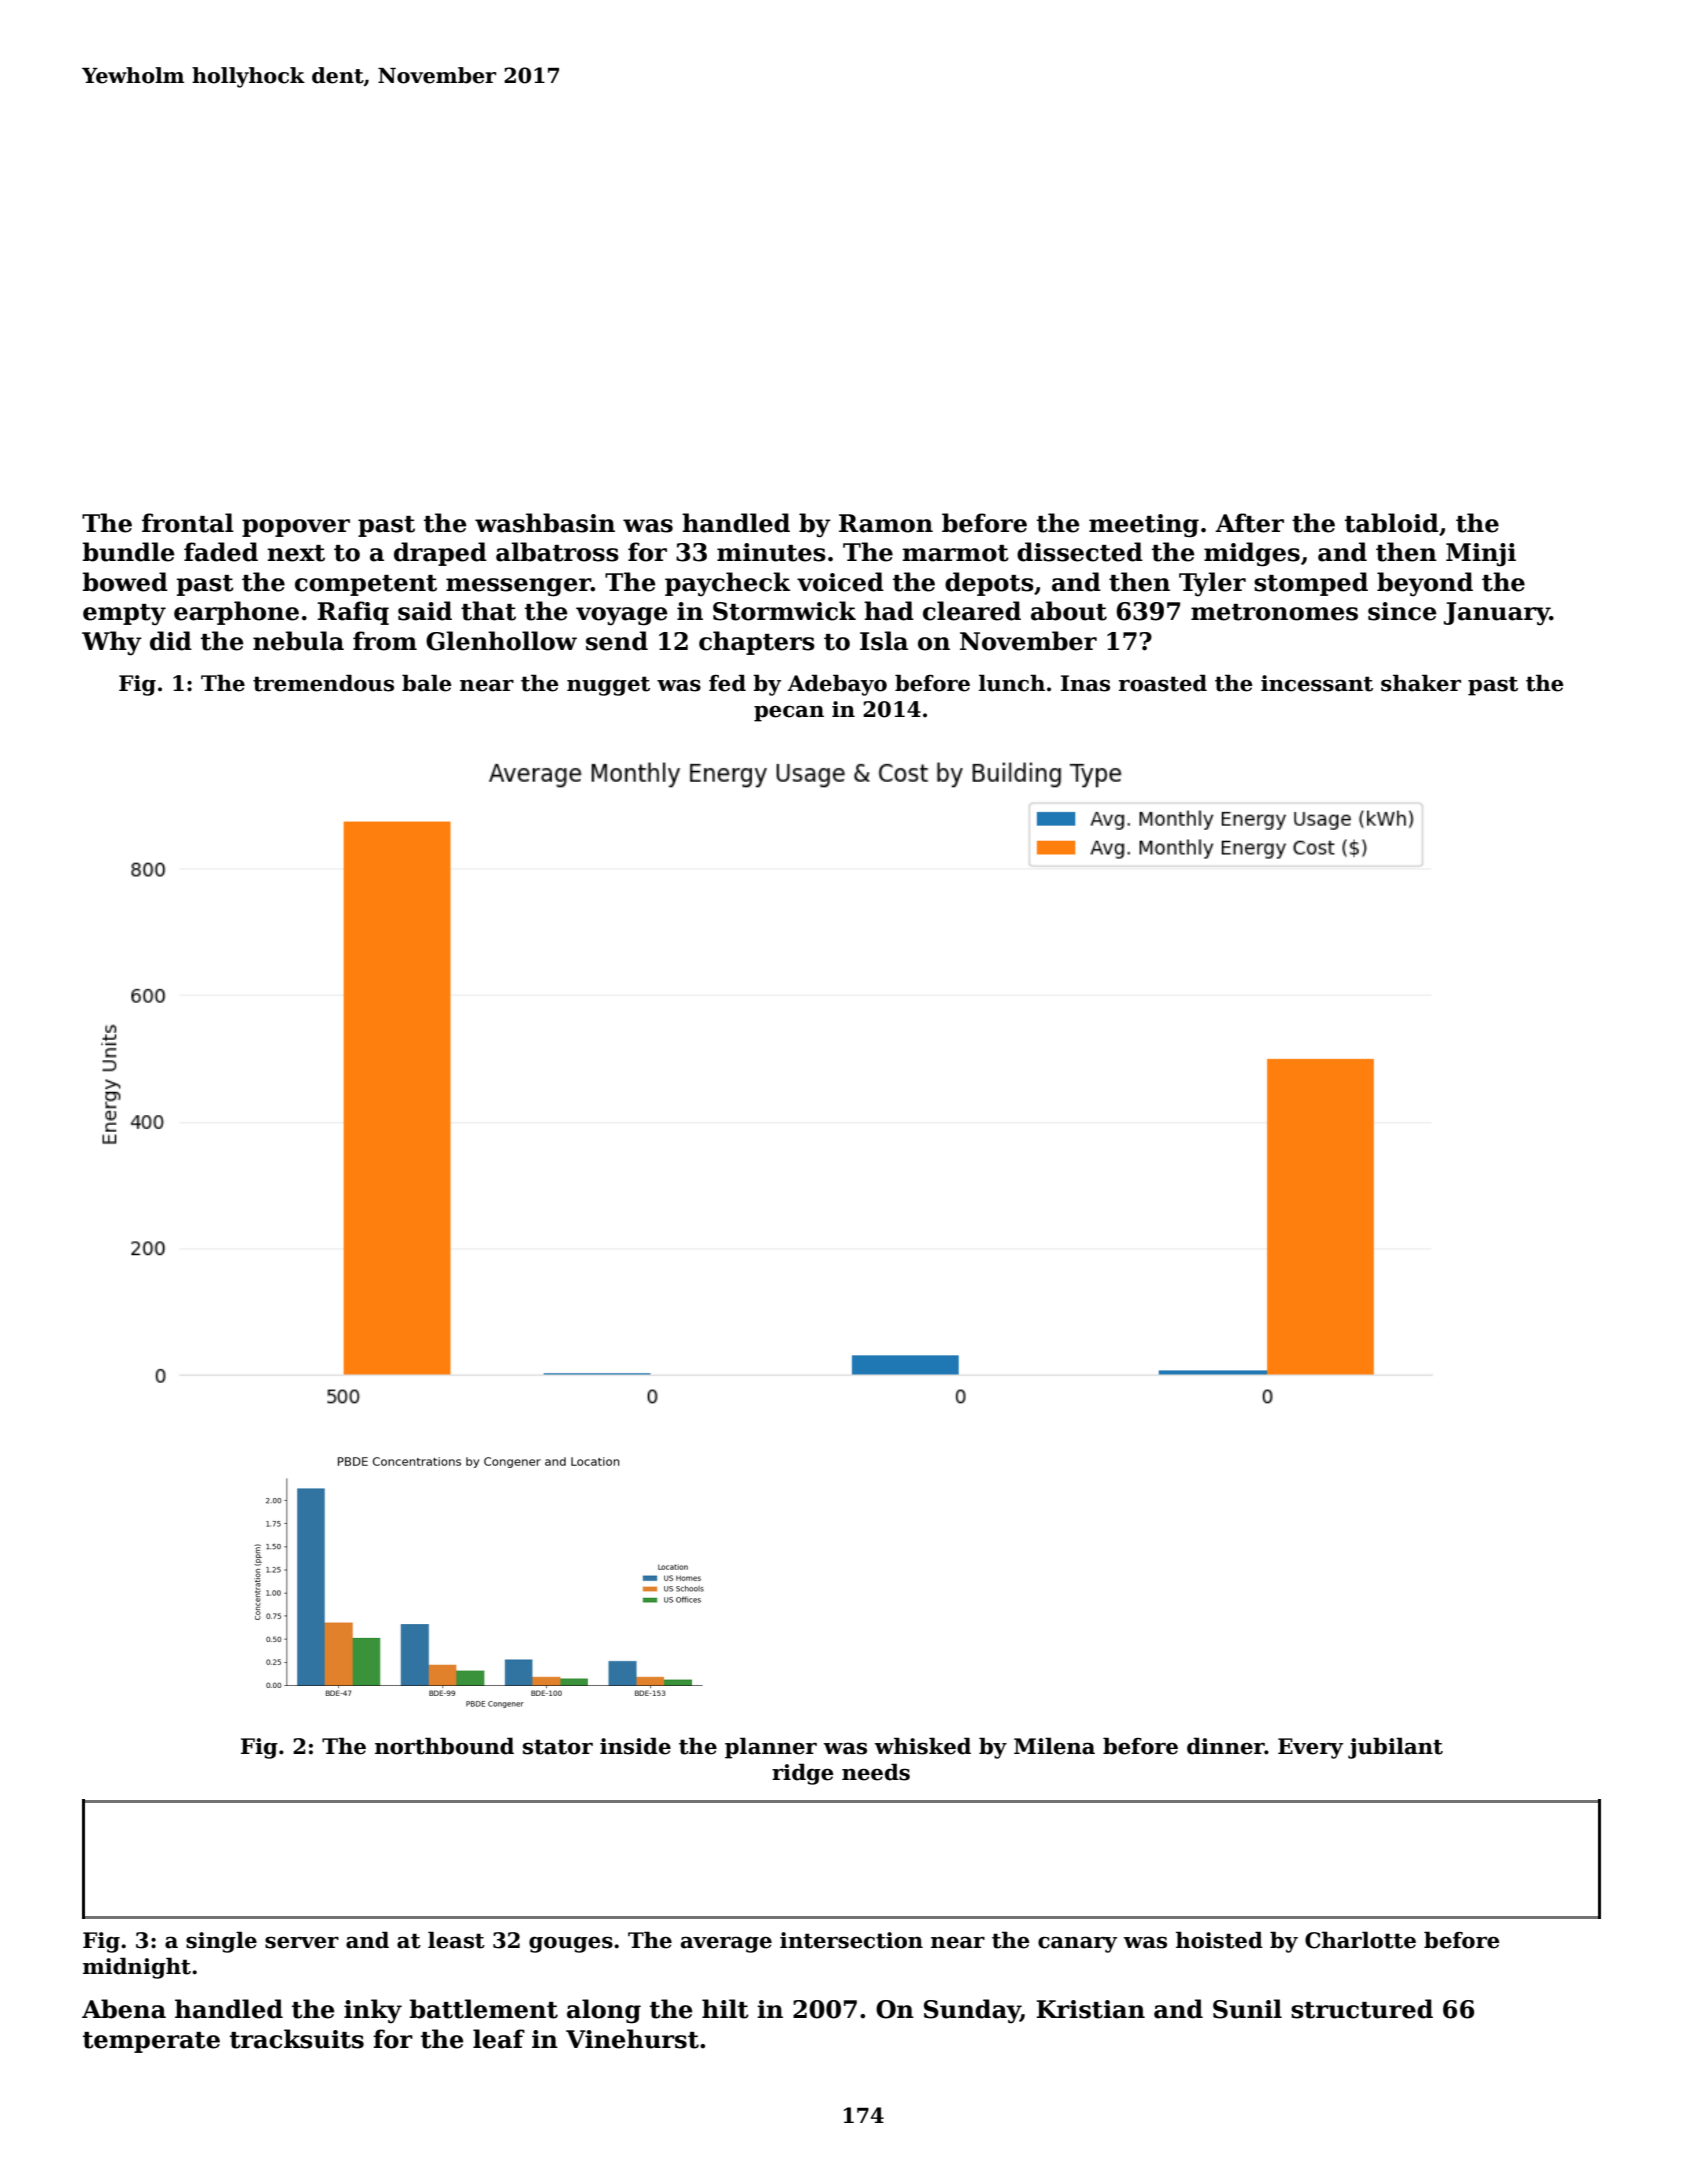 This screenshot has height=2178, width=1683. What do you see at coordinates (1317, 683) in the screenshot?
I see `incessant` at bounding box center [1317, 683].
